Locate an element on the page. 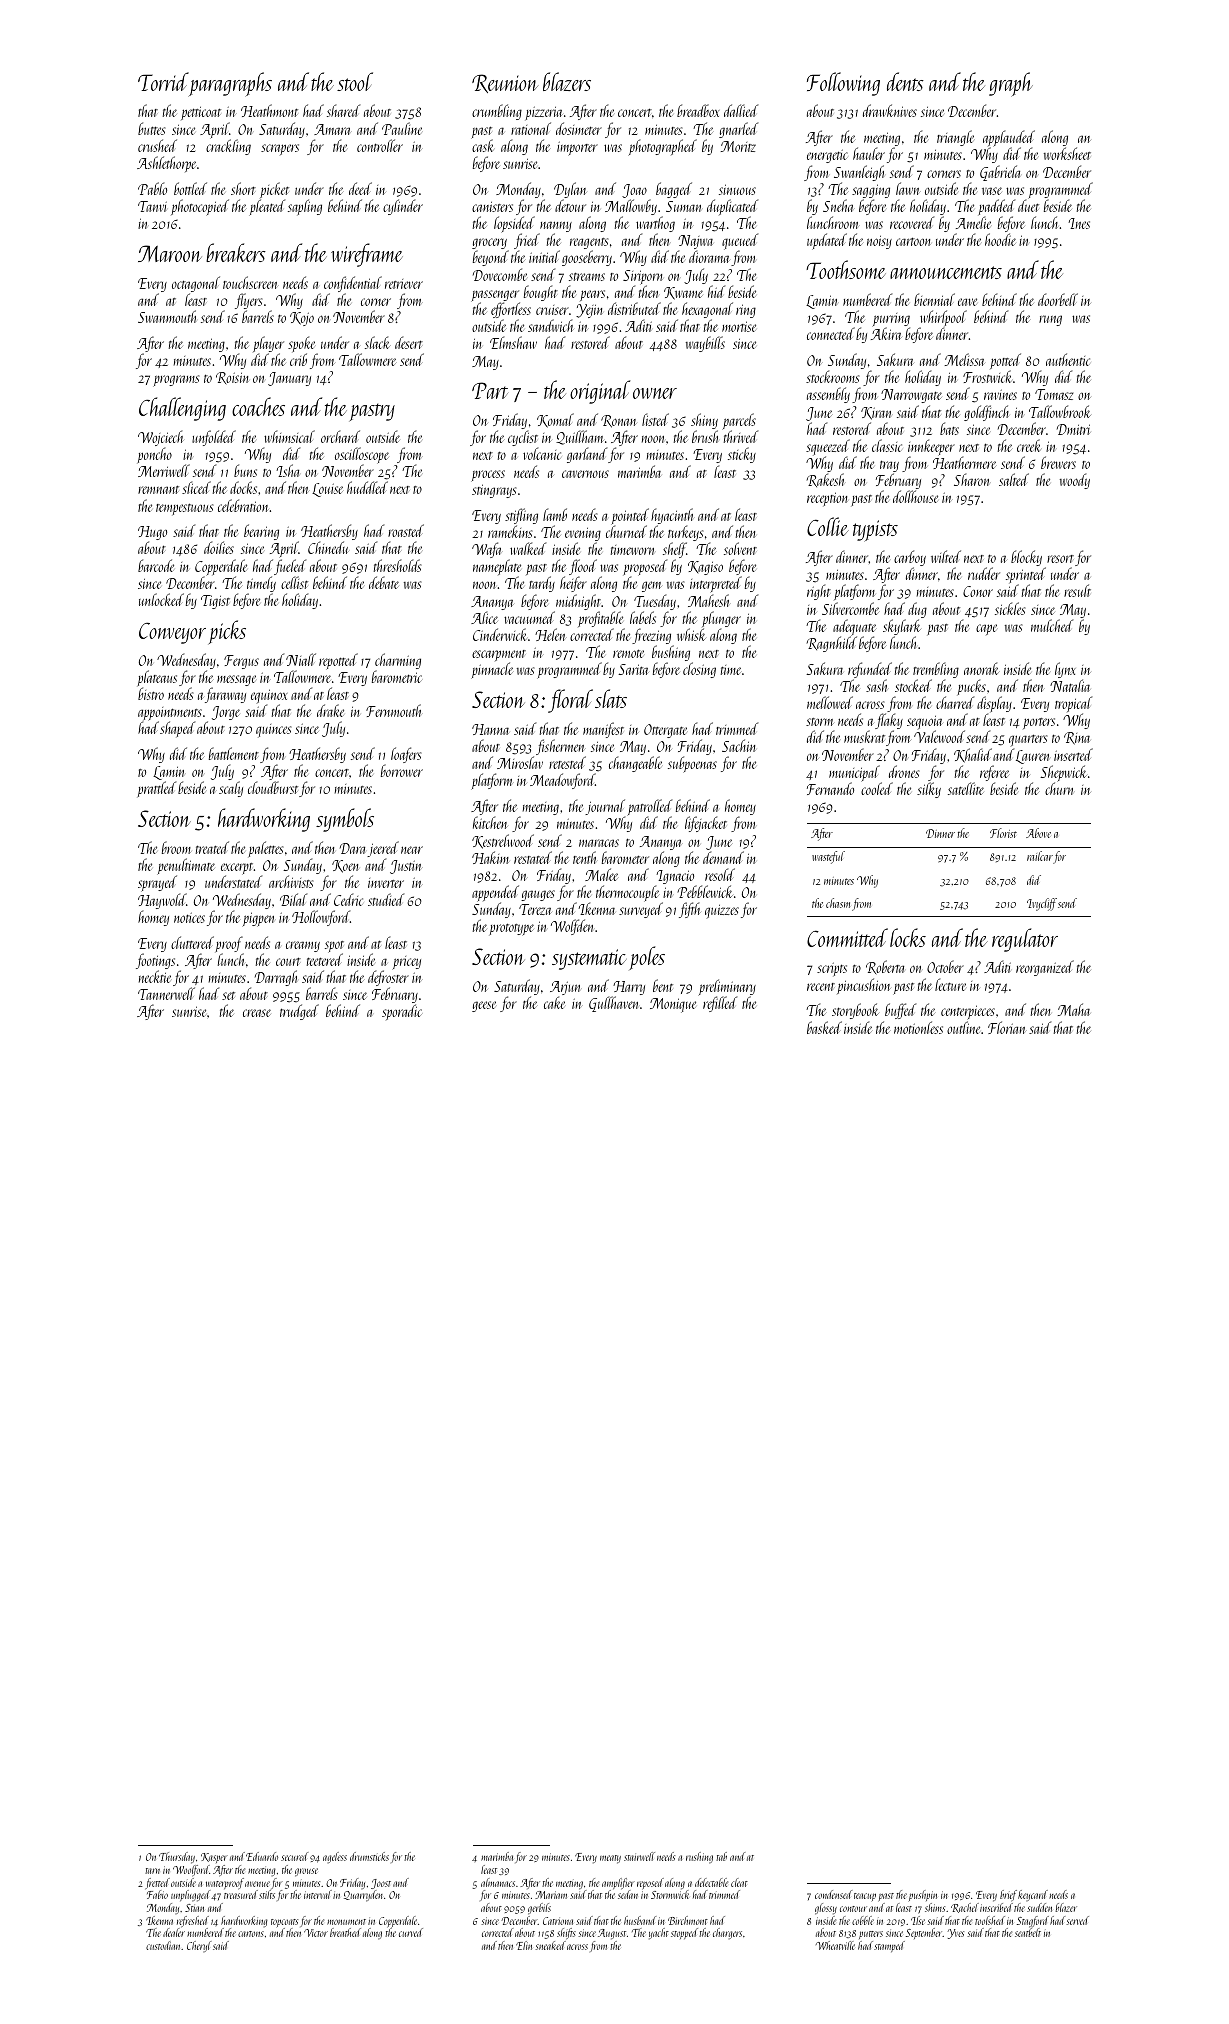 The image size is (1229, 2024). squeezed is located at coordinates (828, 448).
